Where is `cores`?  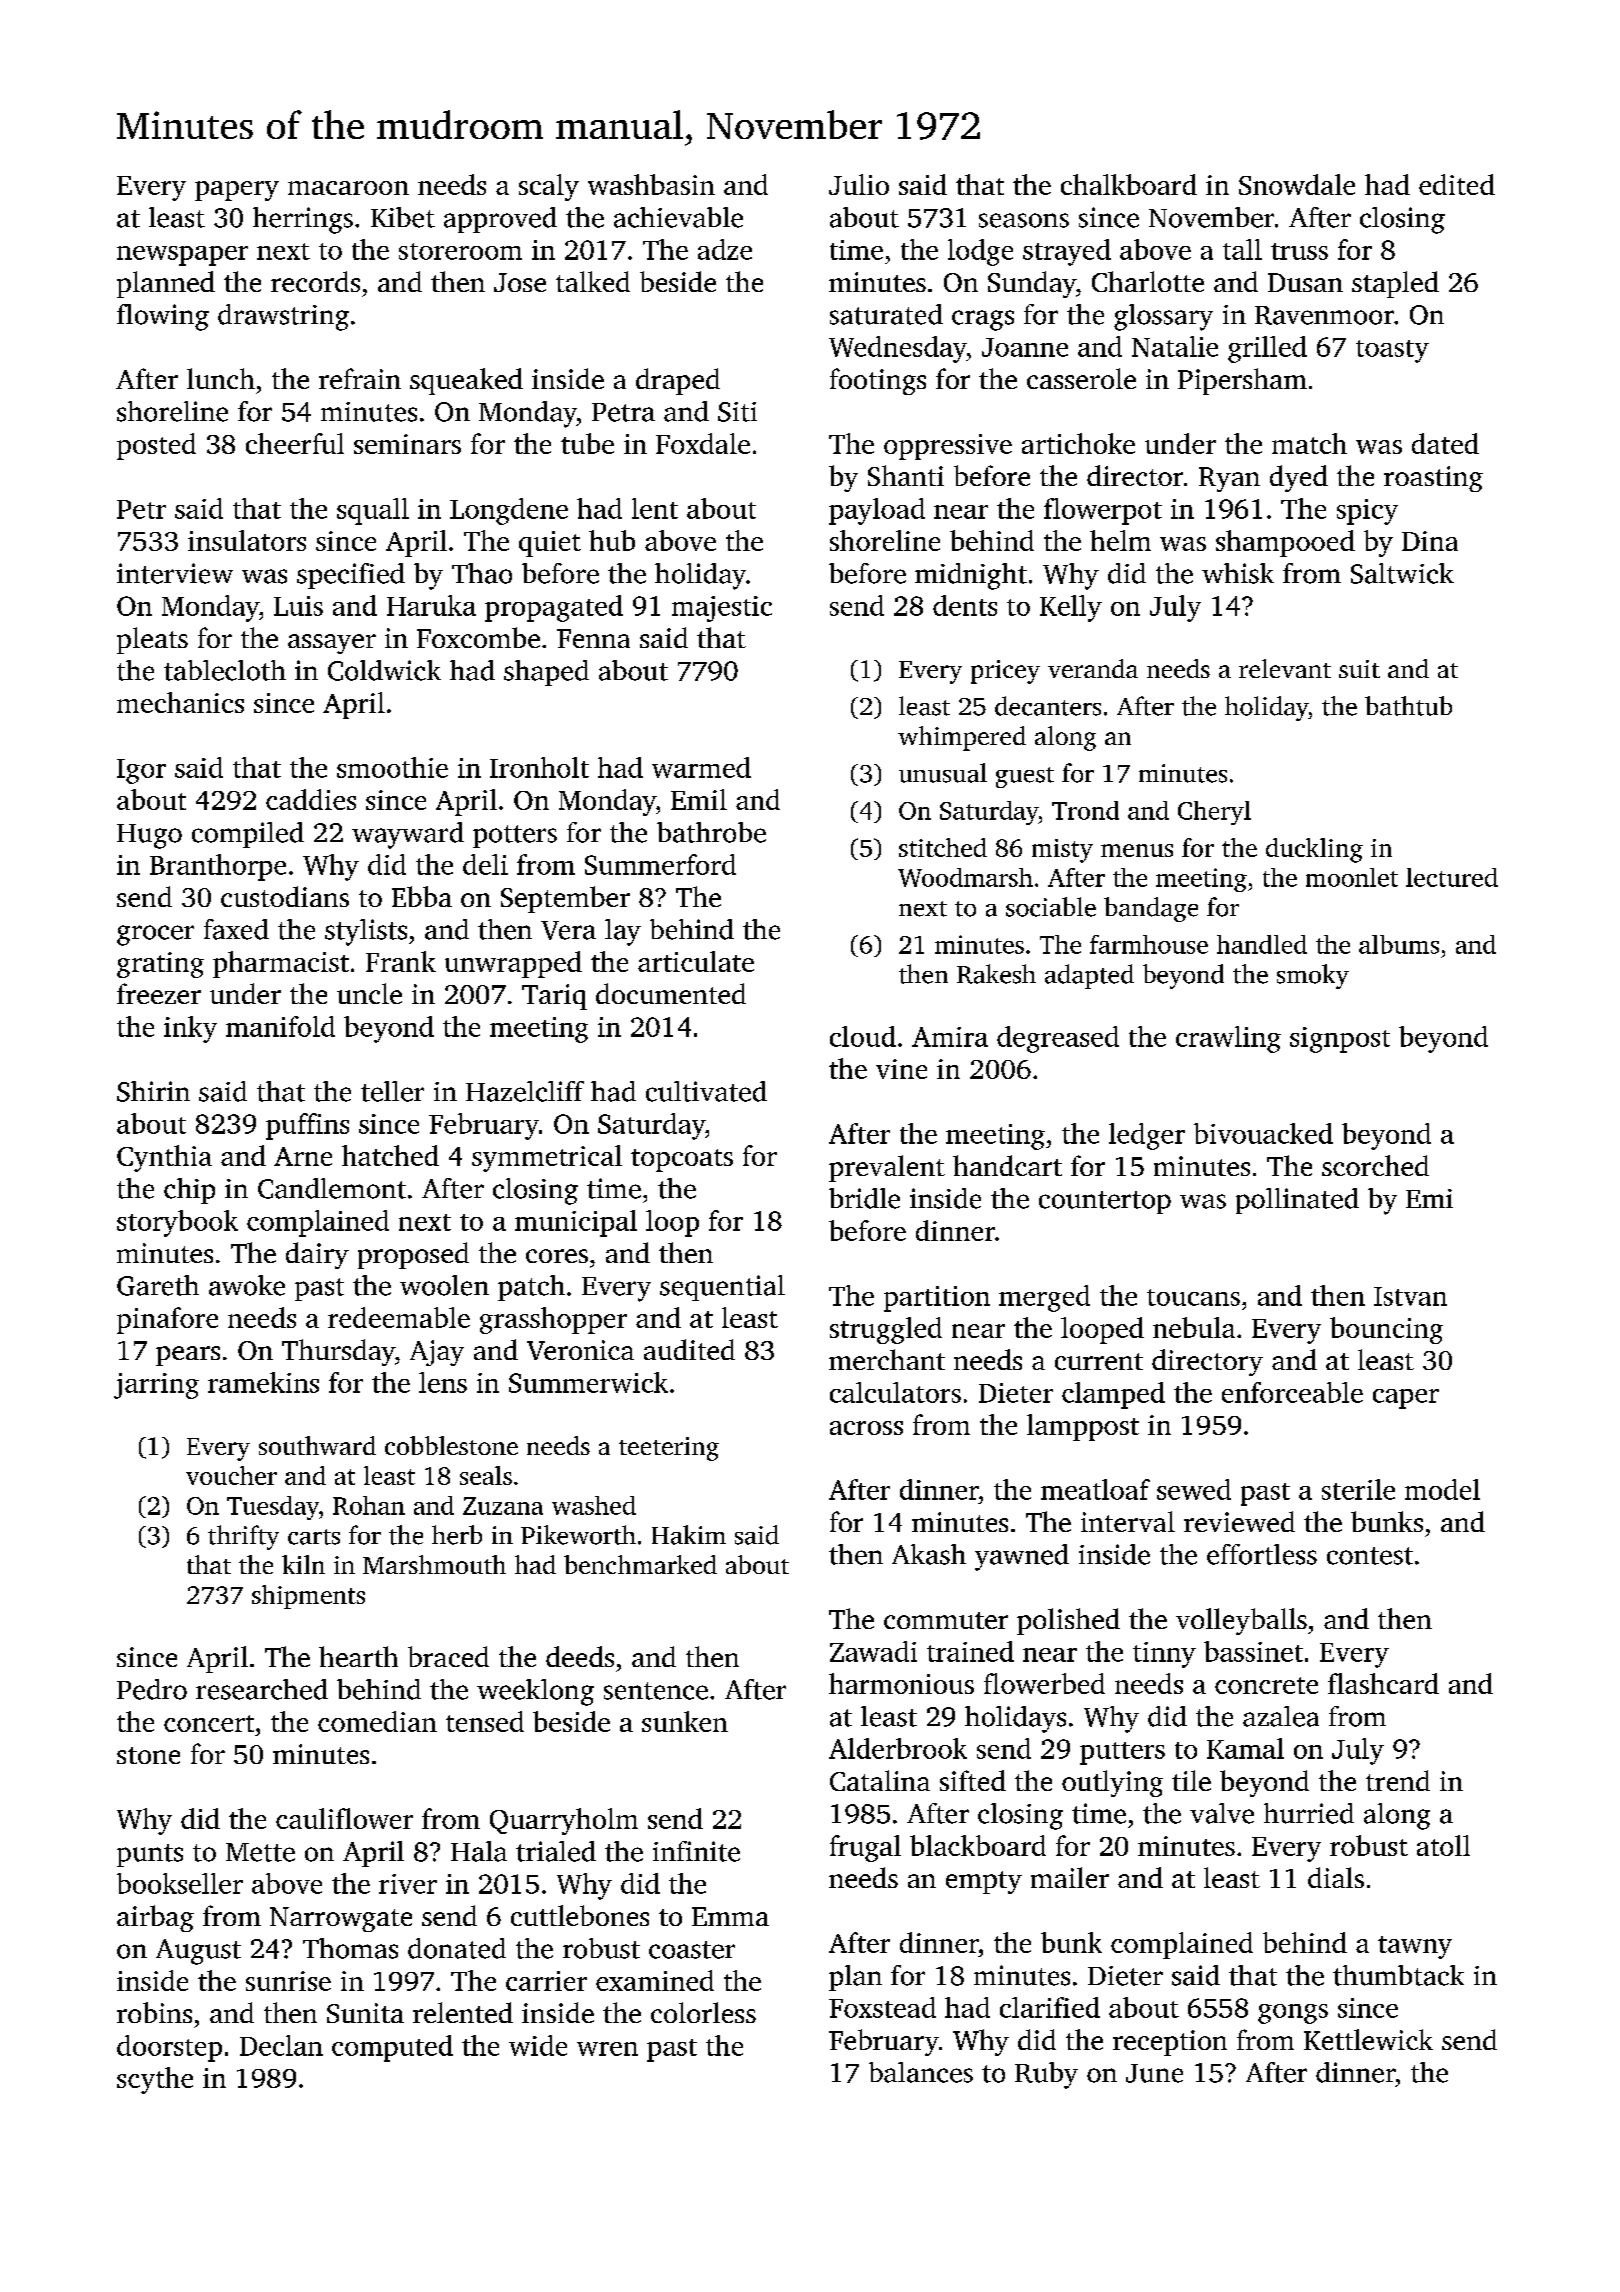
cores is located at coordinates (557, 1256).
